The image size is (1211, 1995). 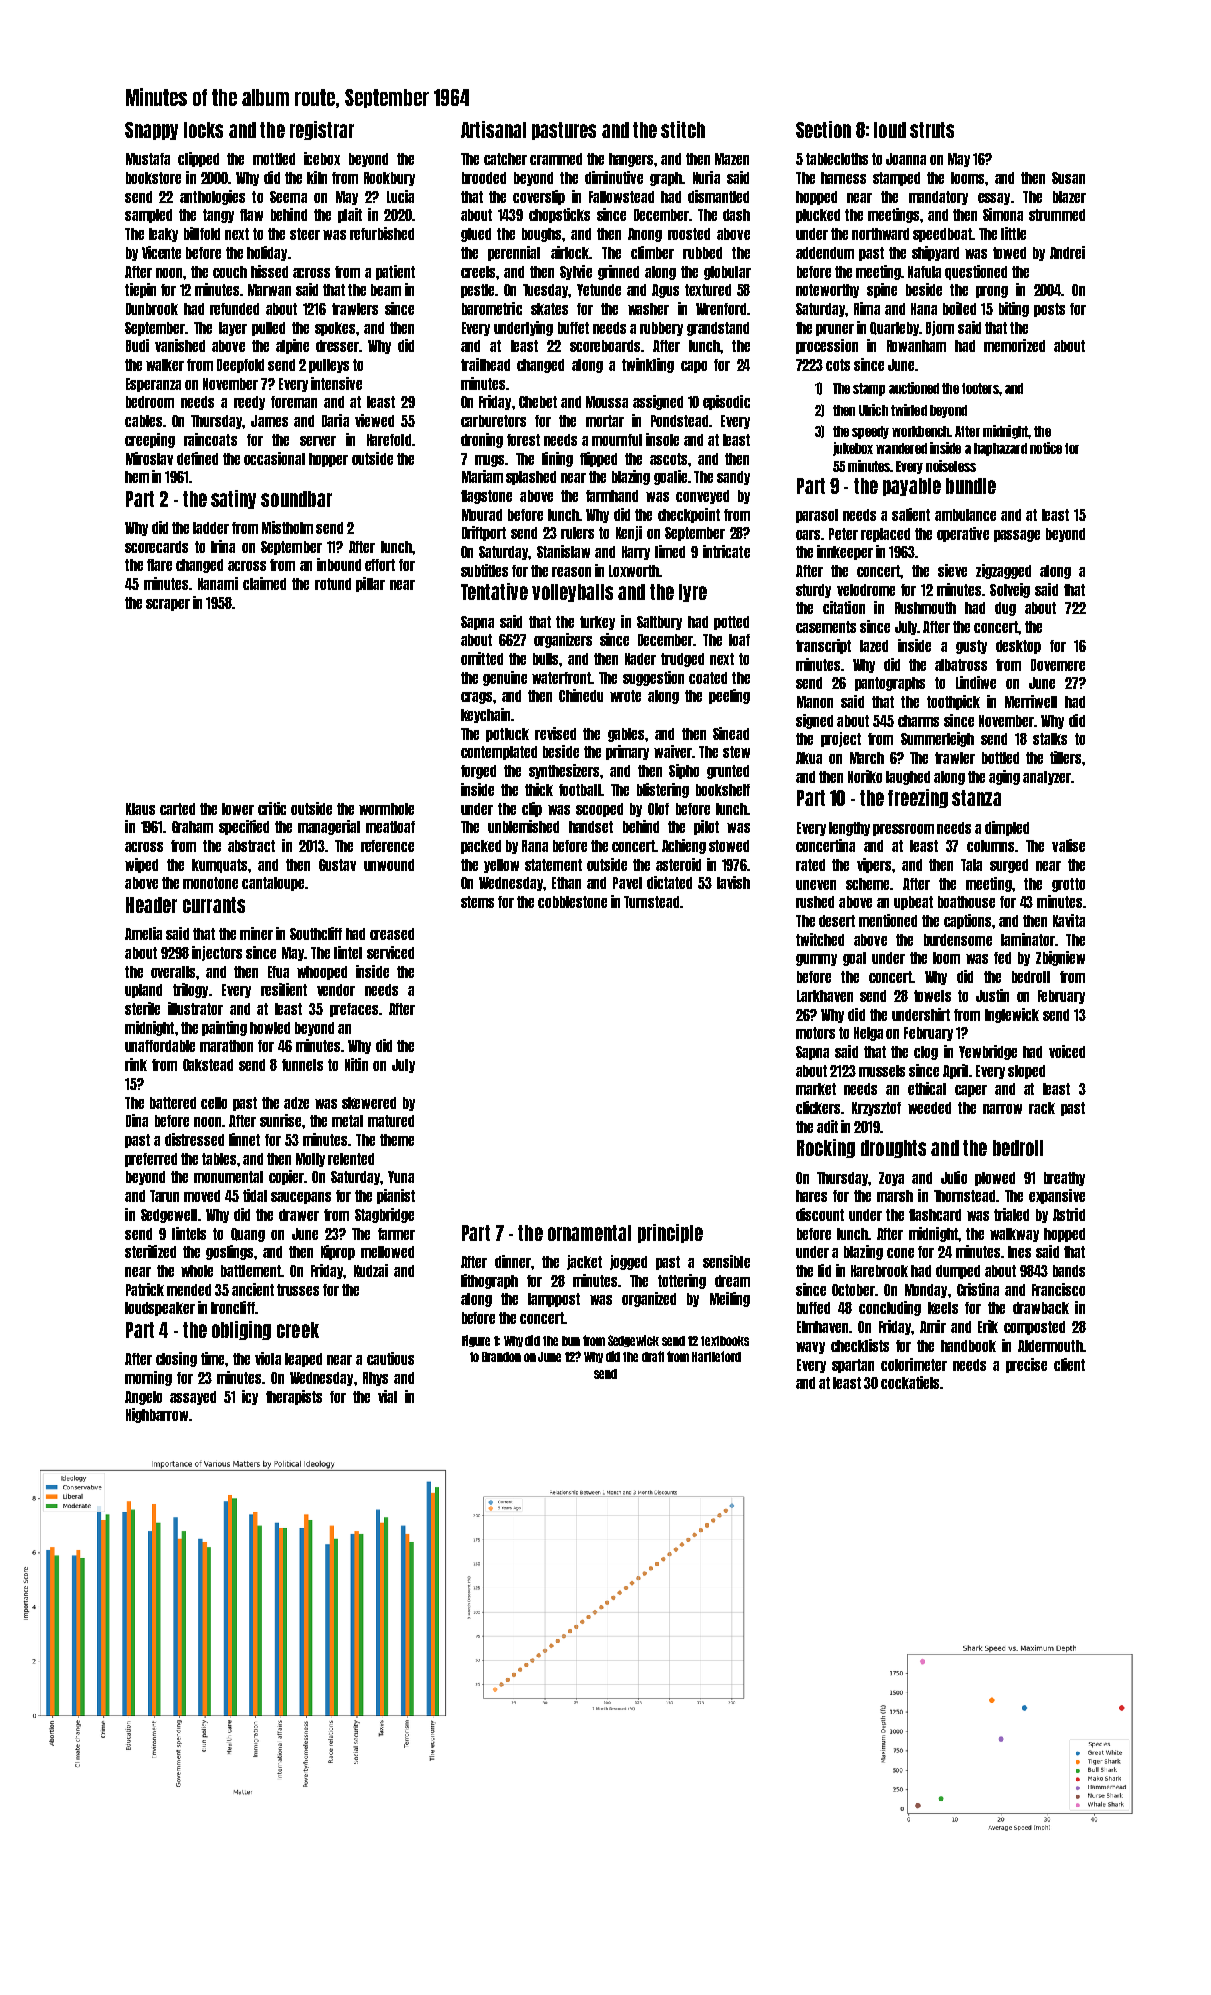 I want to click on farmhand, so click(x=612, y=496).
